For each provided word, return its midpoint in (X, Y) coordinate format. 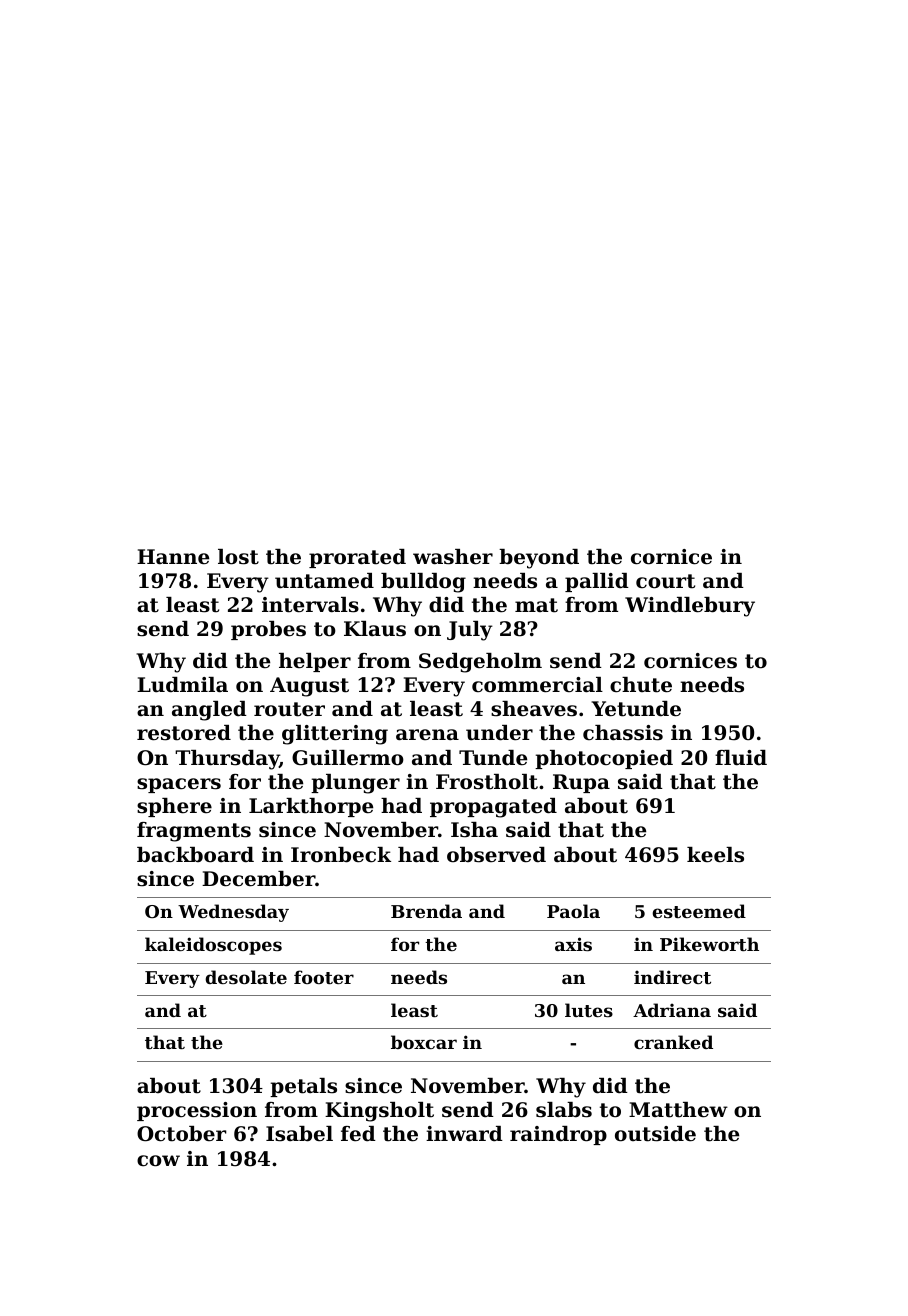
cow (158, 1161)
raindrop (558, 1135)
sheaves (534, 709)
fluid (741, 758)
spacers (179, 785)
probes (268, 630)
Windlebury (690, 607)
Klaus (375, 629)
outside (655, 1134)
